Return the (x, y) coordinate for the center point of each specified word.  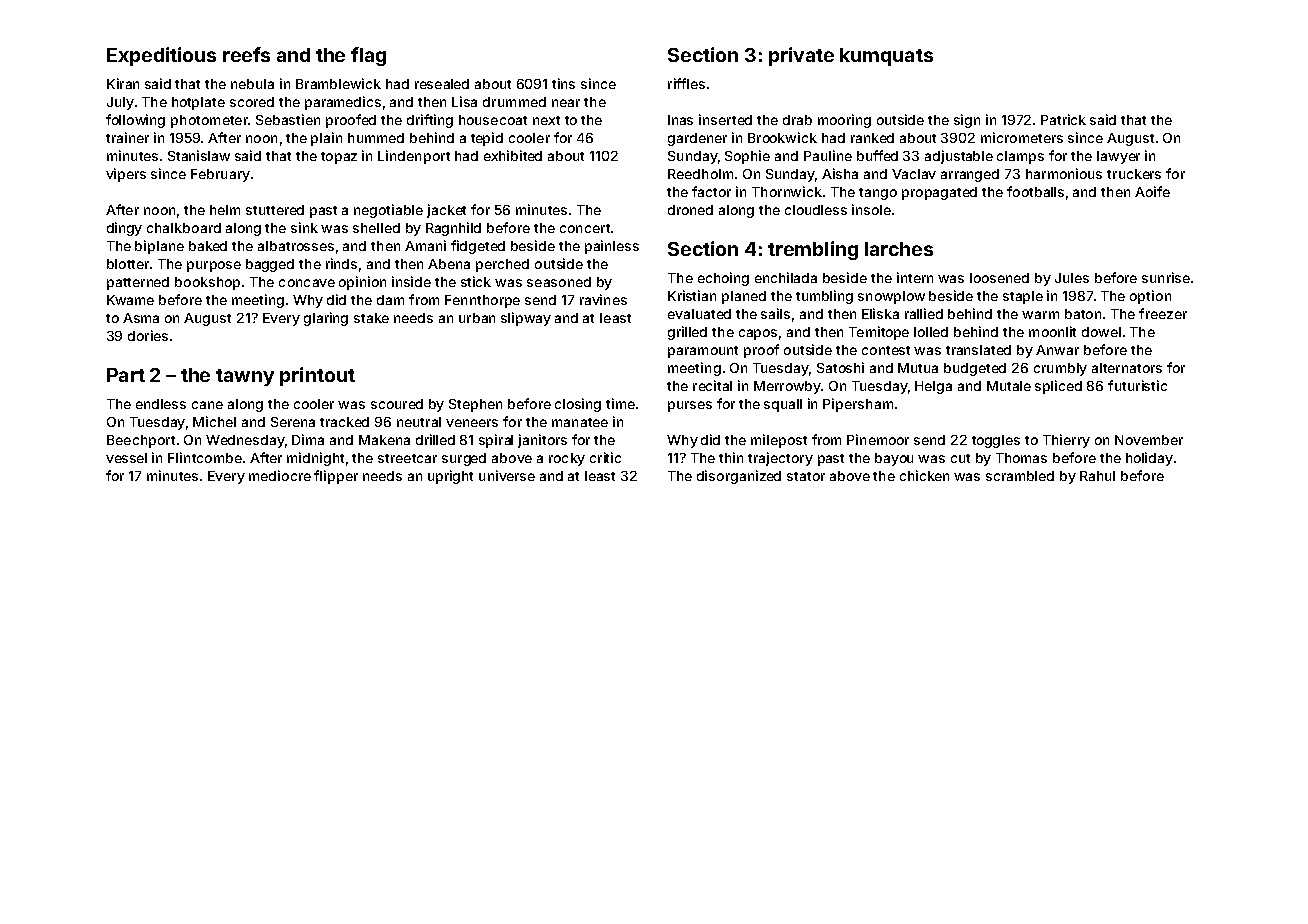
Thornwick (787, 191)
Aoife (1152, 191)
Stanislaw (199, 155)
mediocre (280, 475)
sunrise (1166, 277)
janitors (542, 441)
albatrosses (296, 246)
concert (585, 228)
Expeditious (161, 56)
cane (207, 405)
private (801, 56)
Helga (933, 387)
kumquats (886, 57)
